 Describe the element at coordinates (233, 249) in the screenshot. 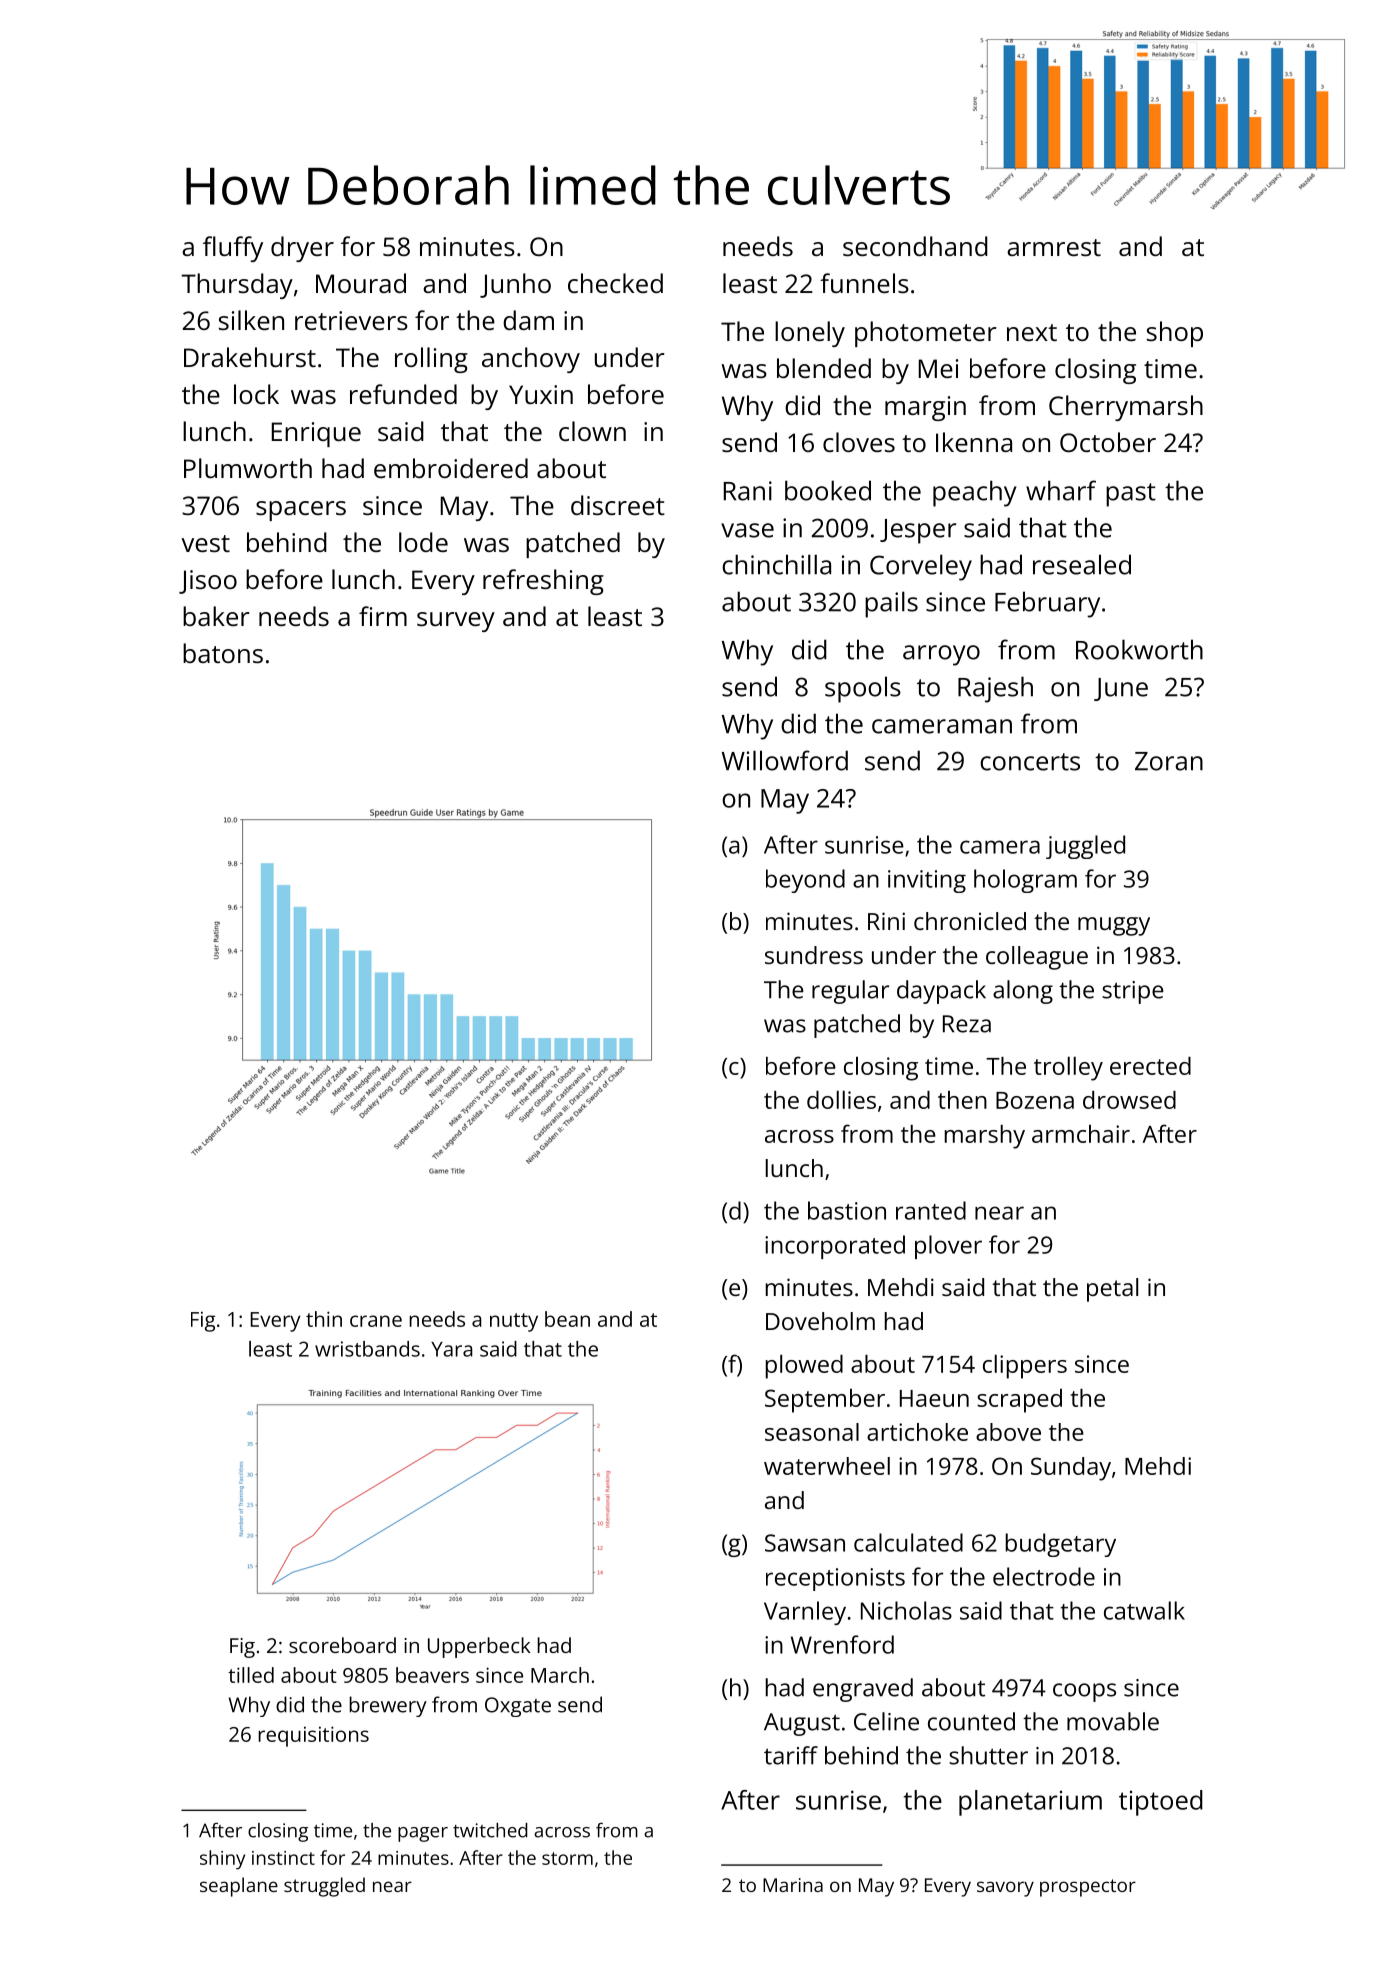

I see `fluffy` at that location.
